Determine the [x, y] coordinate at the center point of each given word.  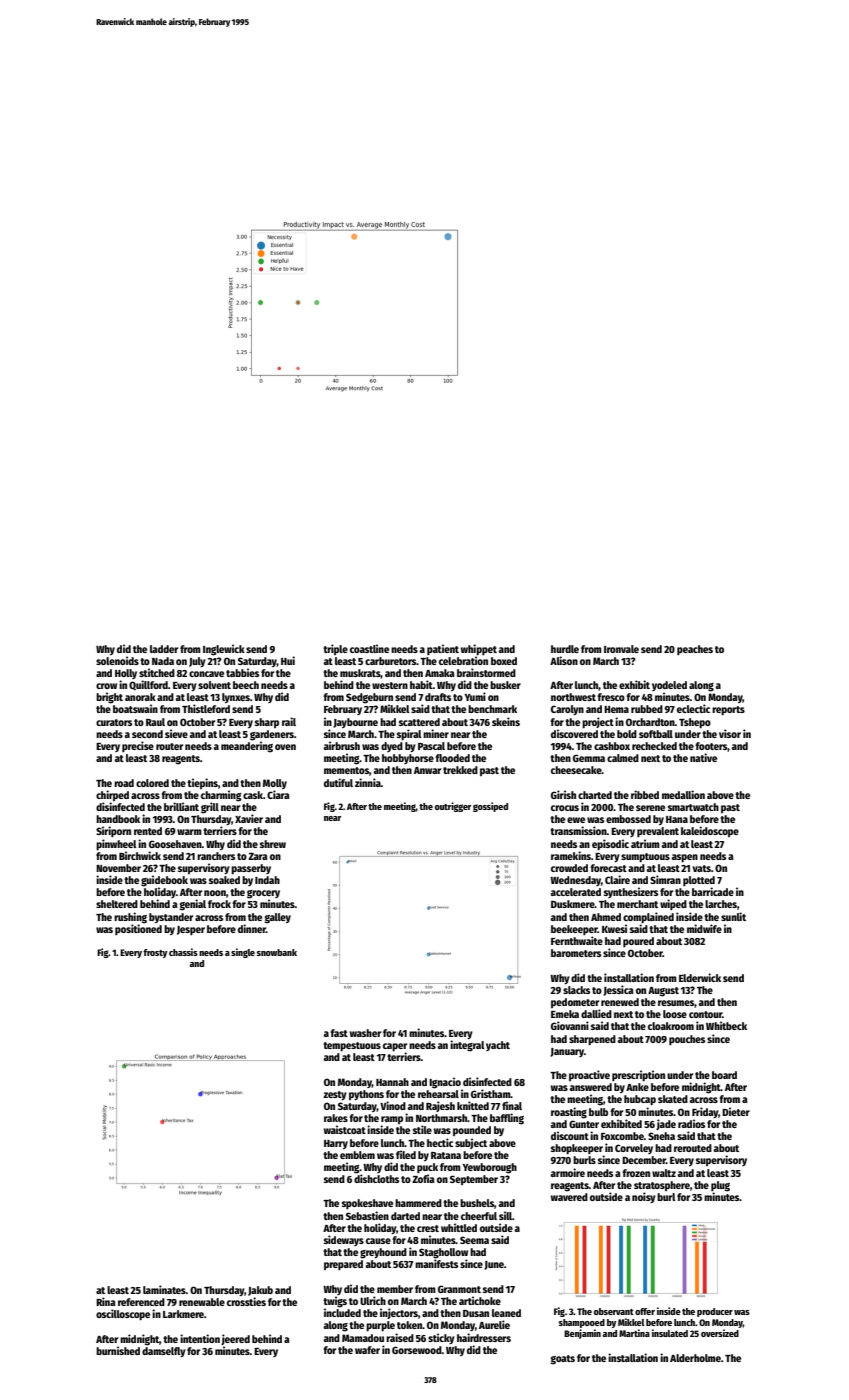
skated [673, 1099]
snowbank [277, 952]
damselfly [164, 1352]
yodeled [669, 686]
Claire [617, 879]
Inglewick [224, 650]
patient [443, 649]
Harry [336, 1144]
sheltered [117, 904]
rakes [336, 1118]
